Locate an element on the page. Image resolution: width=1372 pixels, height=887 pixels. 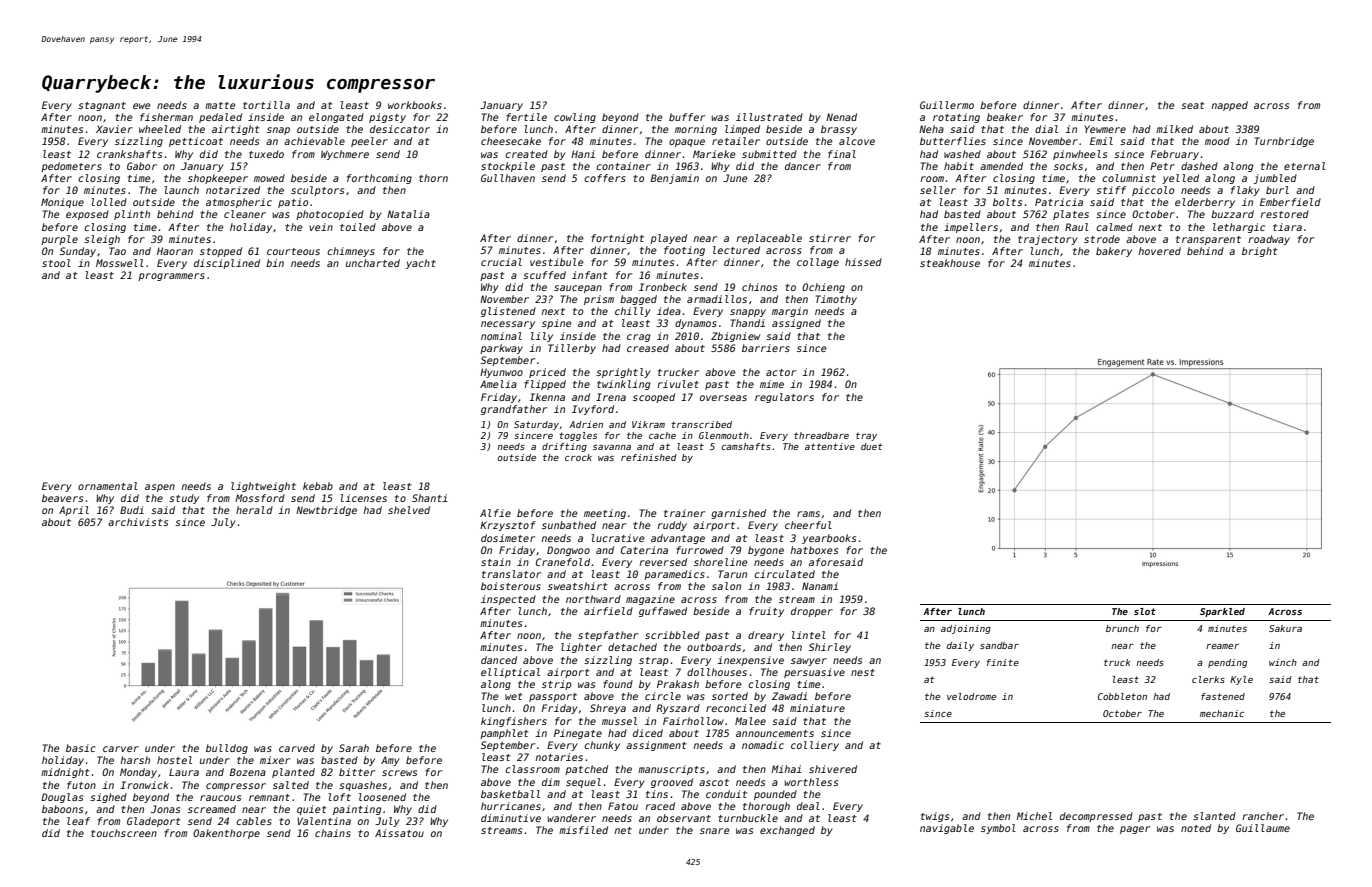
petticoat is located at coordinates (196, 142).
